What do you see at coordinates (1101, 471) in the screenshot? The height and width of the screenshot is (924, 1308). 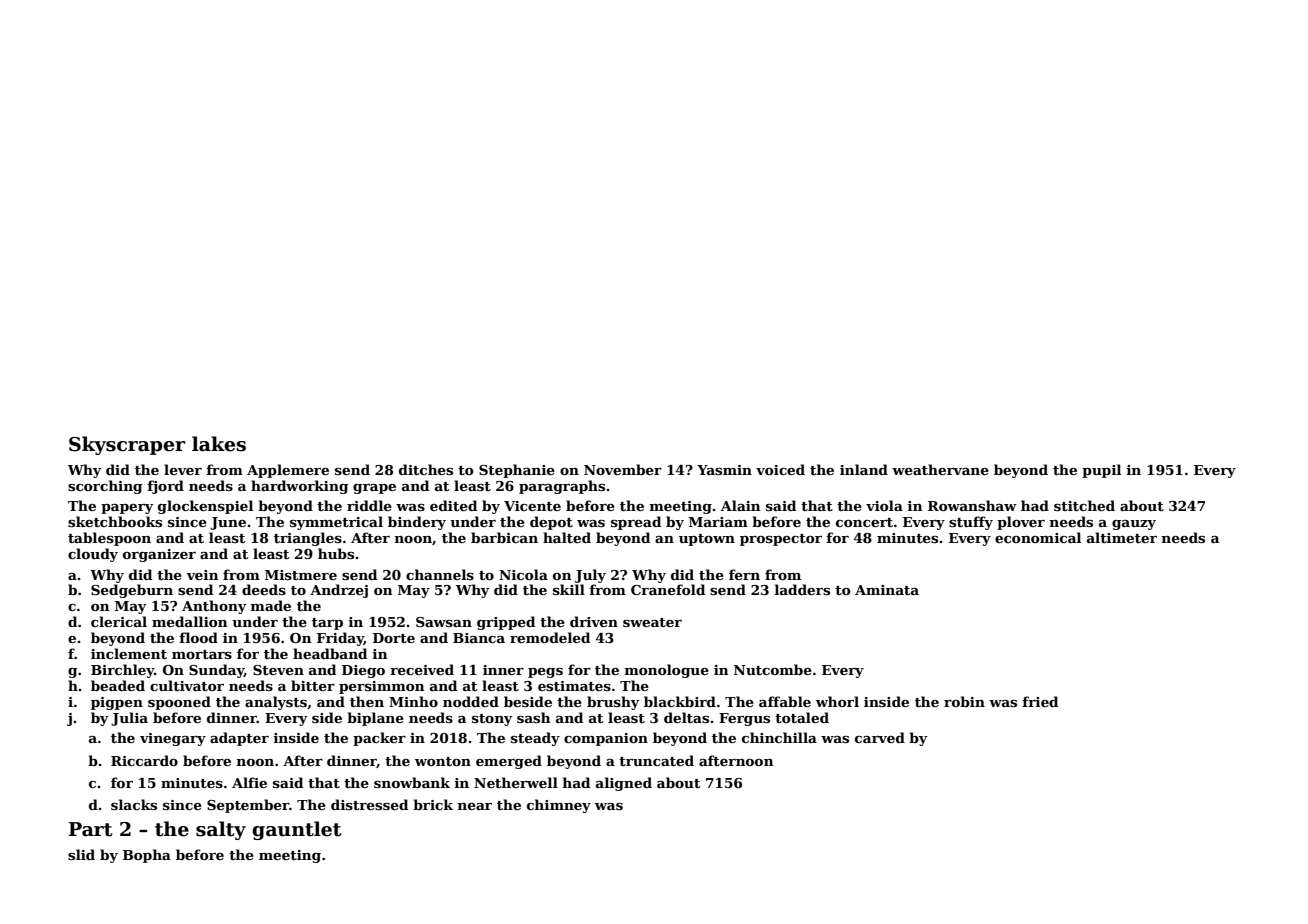 I see `pupil` at bounding box center [1101, 471].
